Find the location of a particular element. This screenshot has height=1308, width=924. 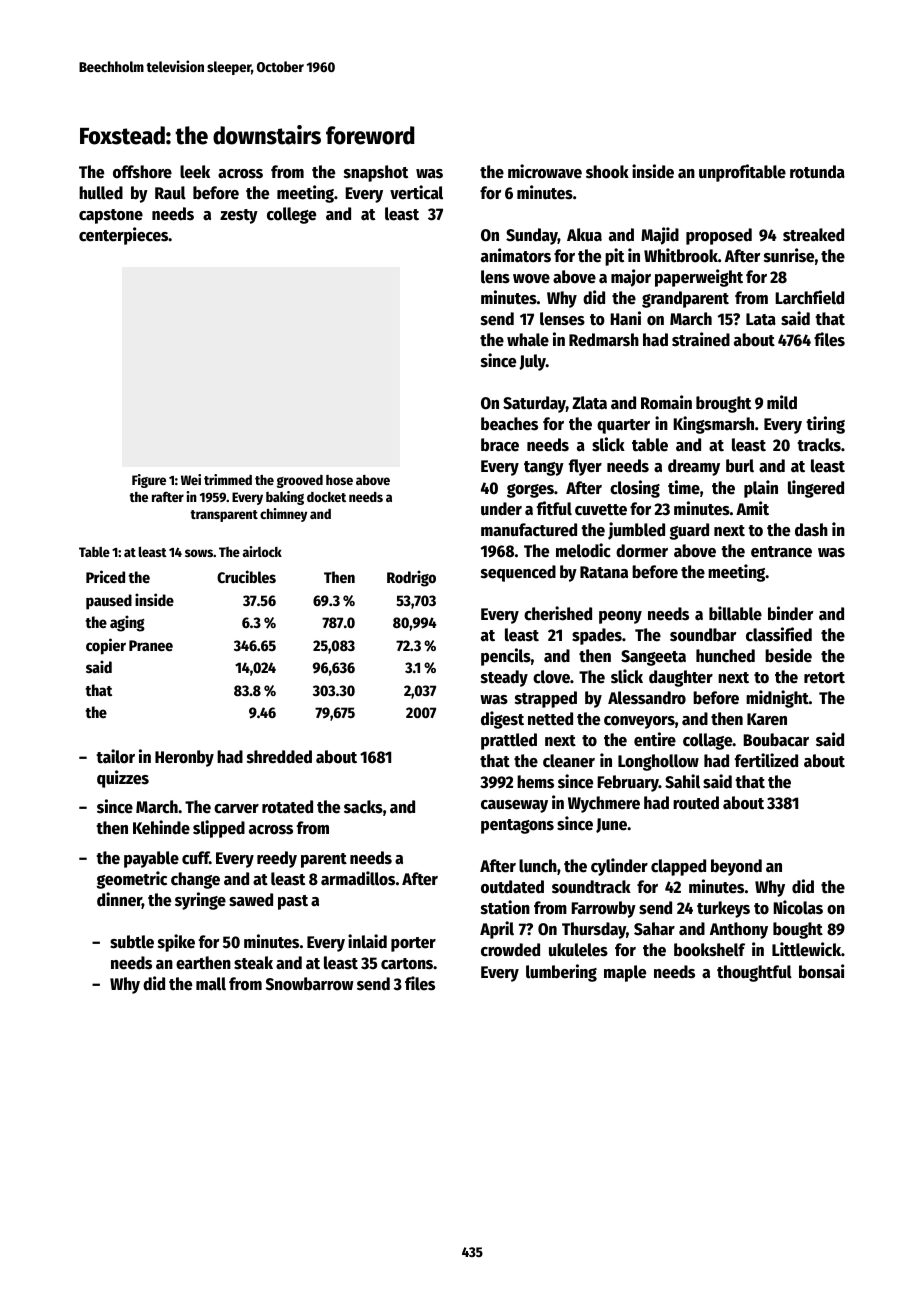

Figure is located at coordinates (149, 481).
